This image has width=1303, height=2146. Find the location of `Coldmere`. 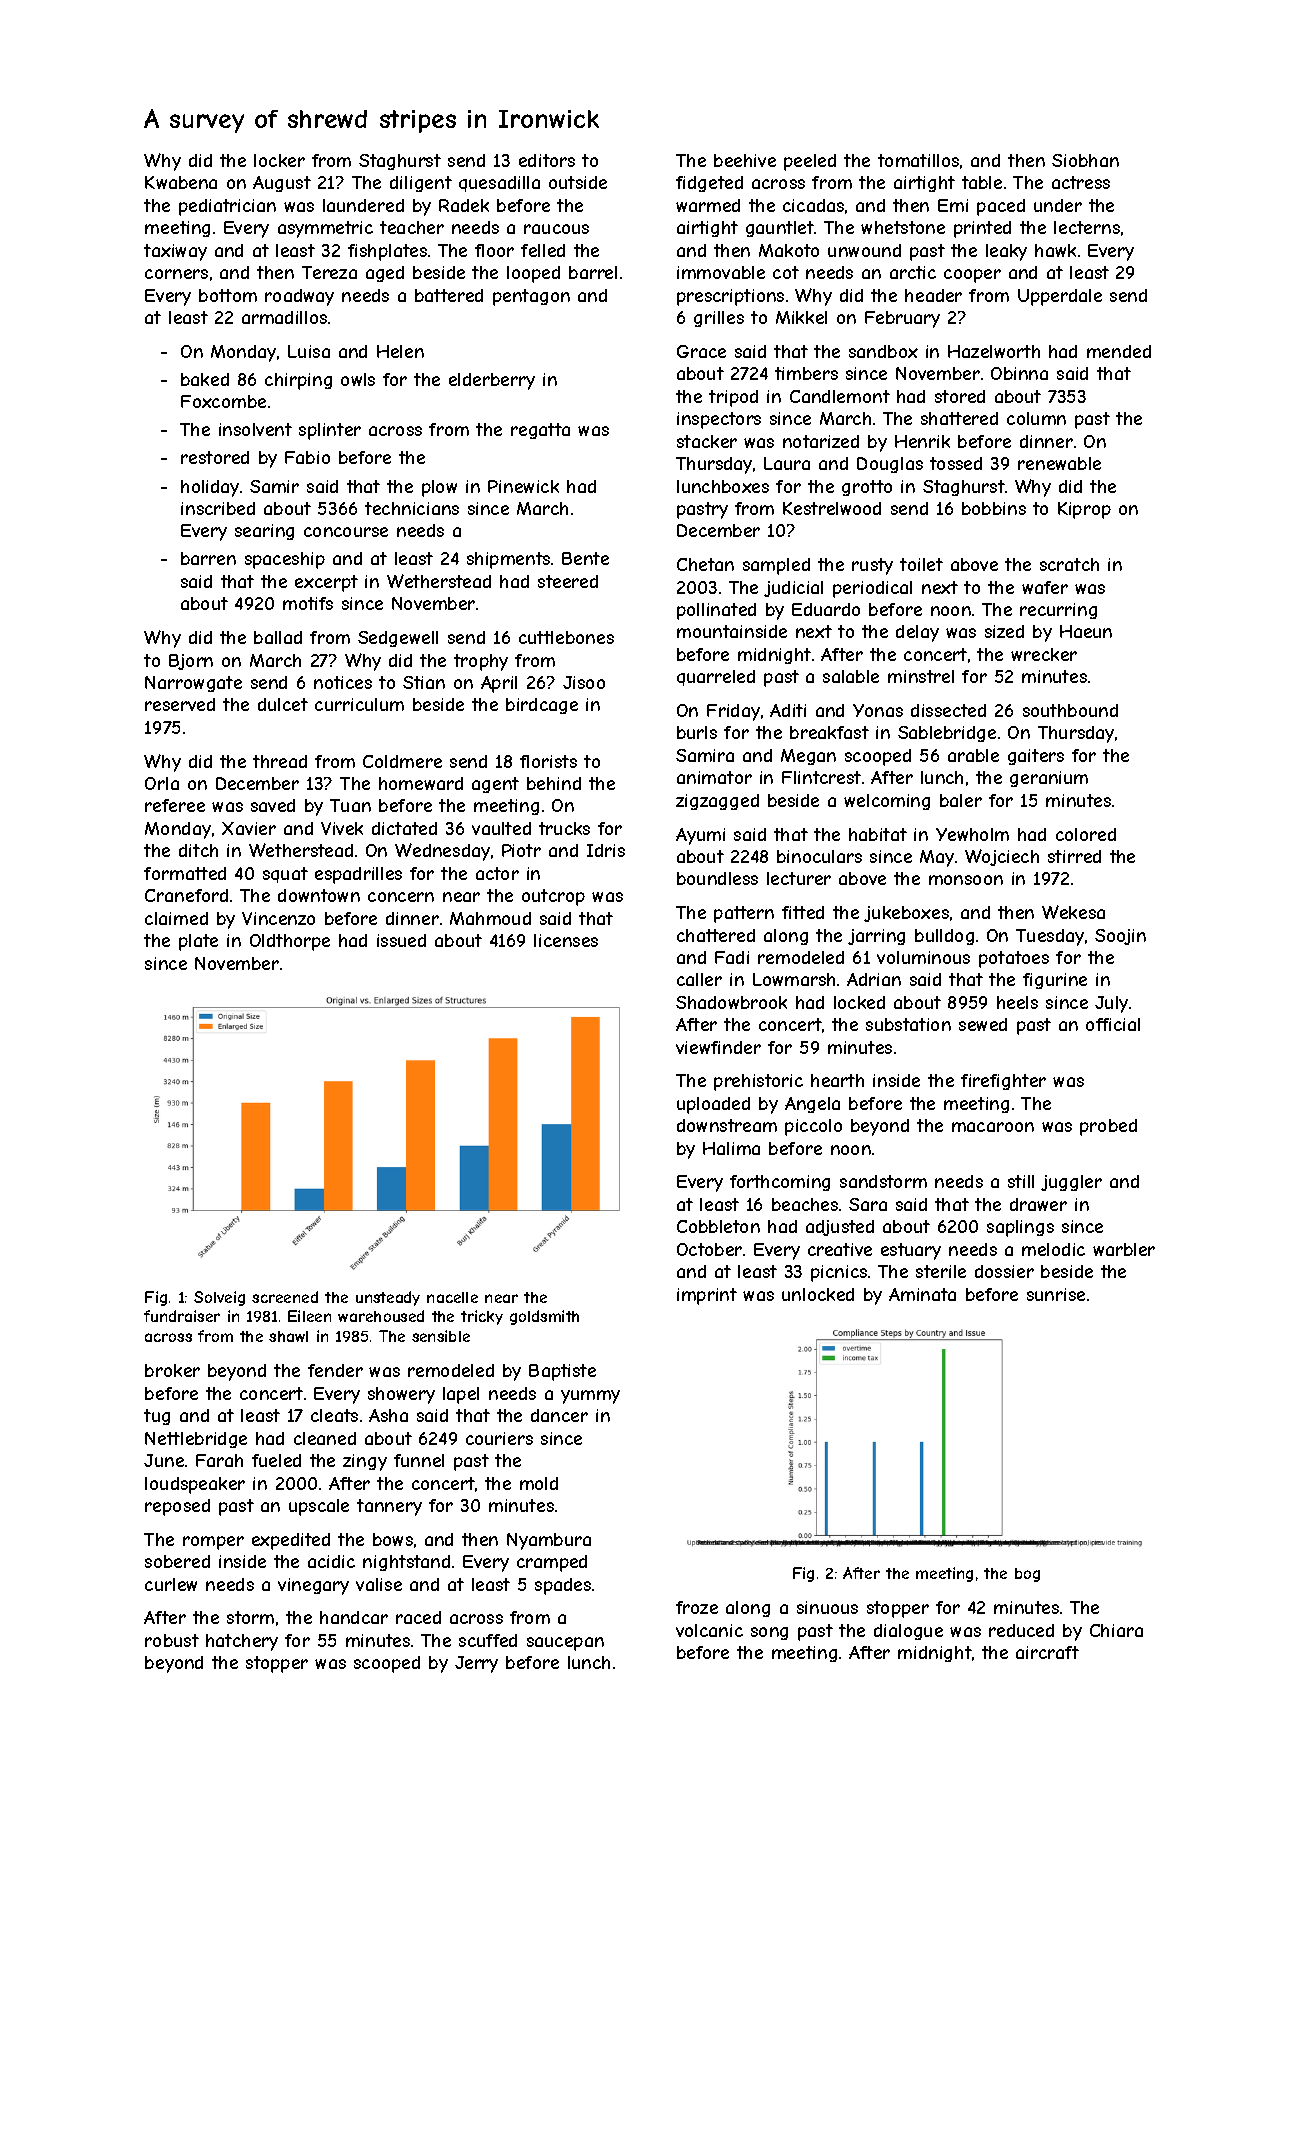

Coldmere is located at coordinates (402, 761).
